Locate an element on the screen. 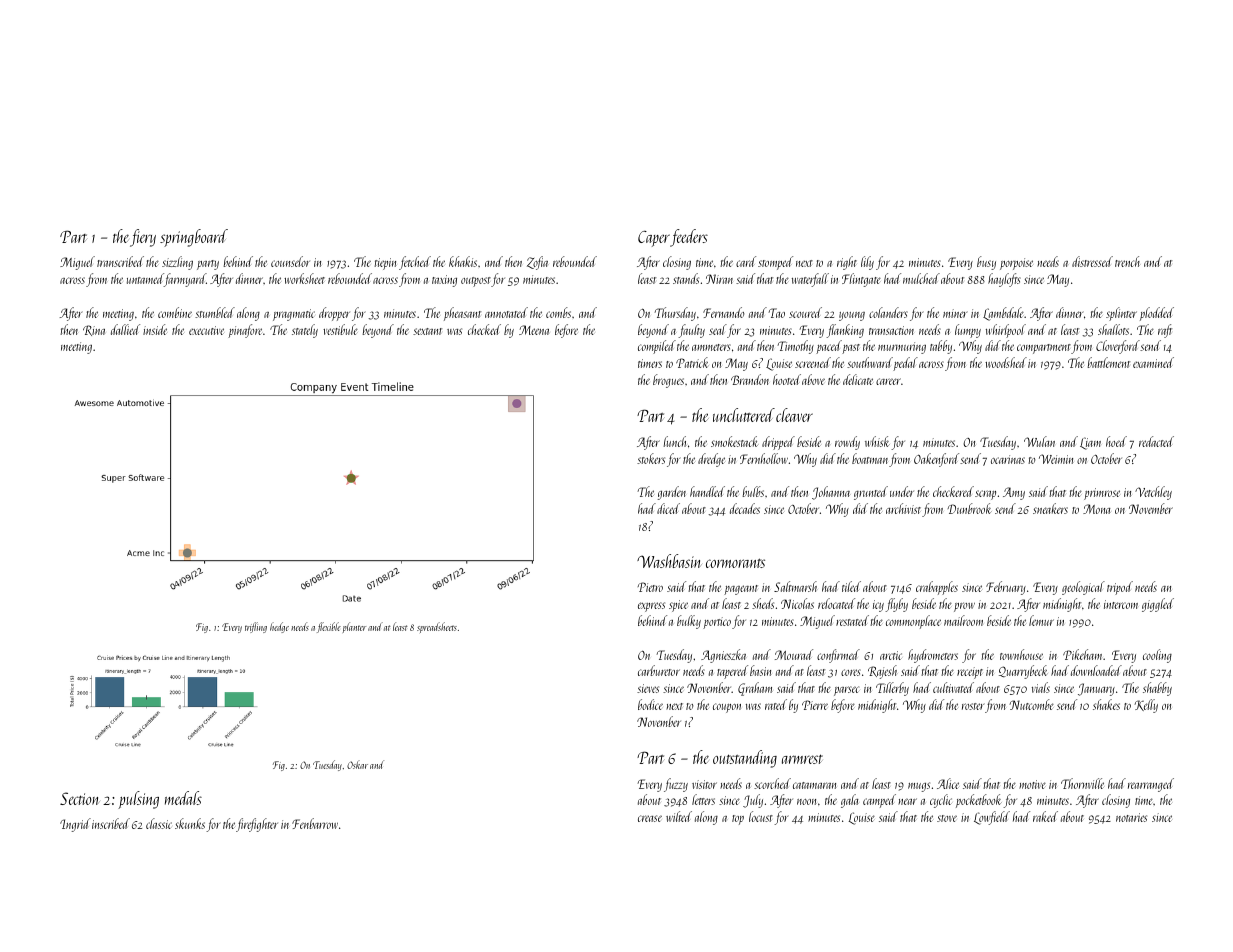 This screenshot has width=1233, height=952. worksheet is located at coordinates (304, 278).
